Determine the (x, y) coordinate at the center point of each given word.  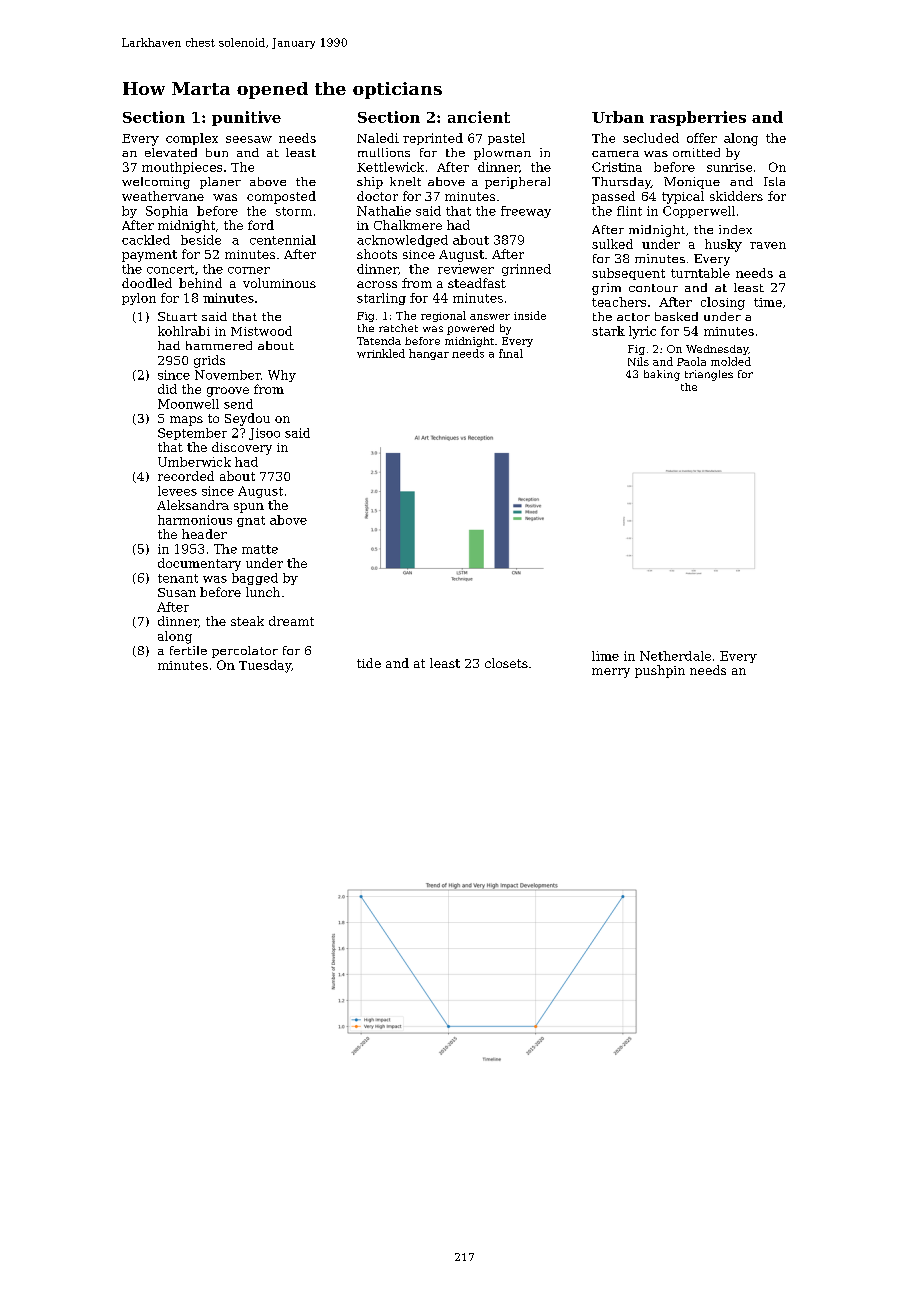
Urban (618, 117)
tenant (178, 578)
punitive (246, 118)
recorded (186, 476)
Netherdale (675, 656)
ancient (479, 117)
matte (260, 549)
